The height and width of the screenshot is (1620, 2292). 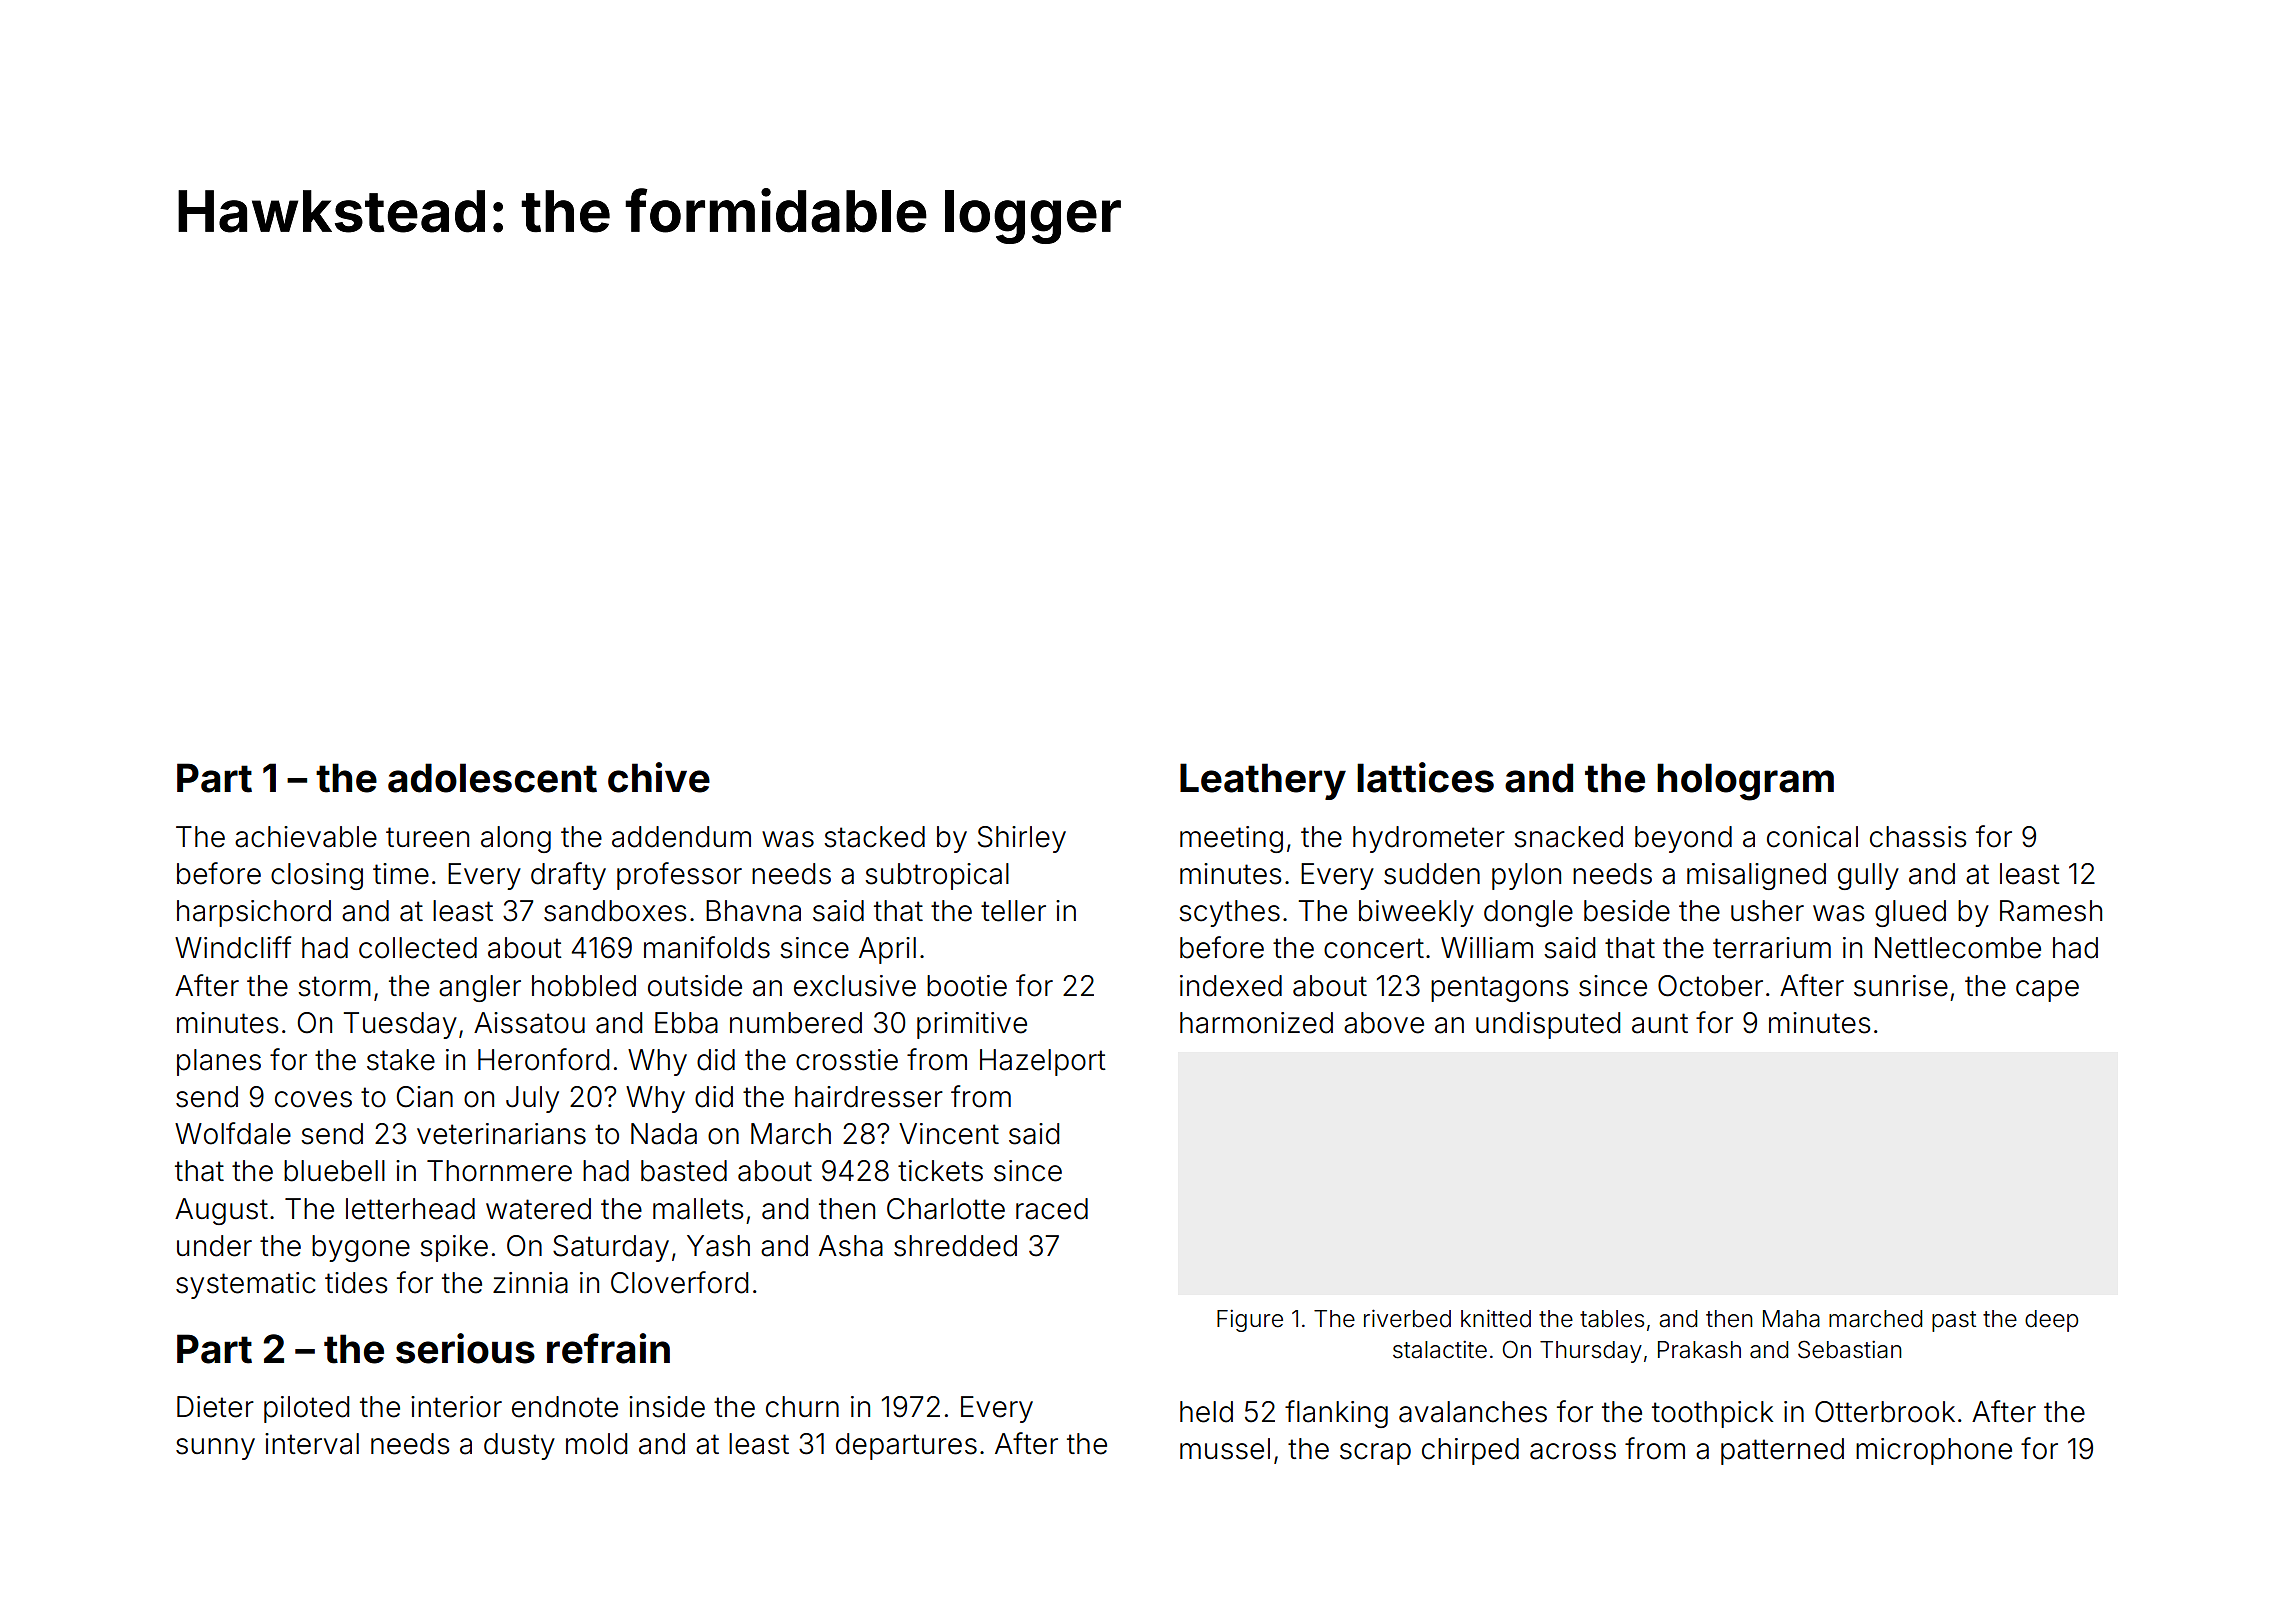 What do you see at coordinates (215, 1449) in the screenshot?
I see `sunny` at bounding box center [215, 1449].
